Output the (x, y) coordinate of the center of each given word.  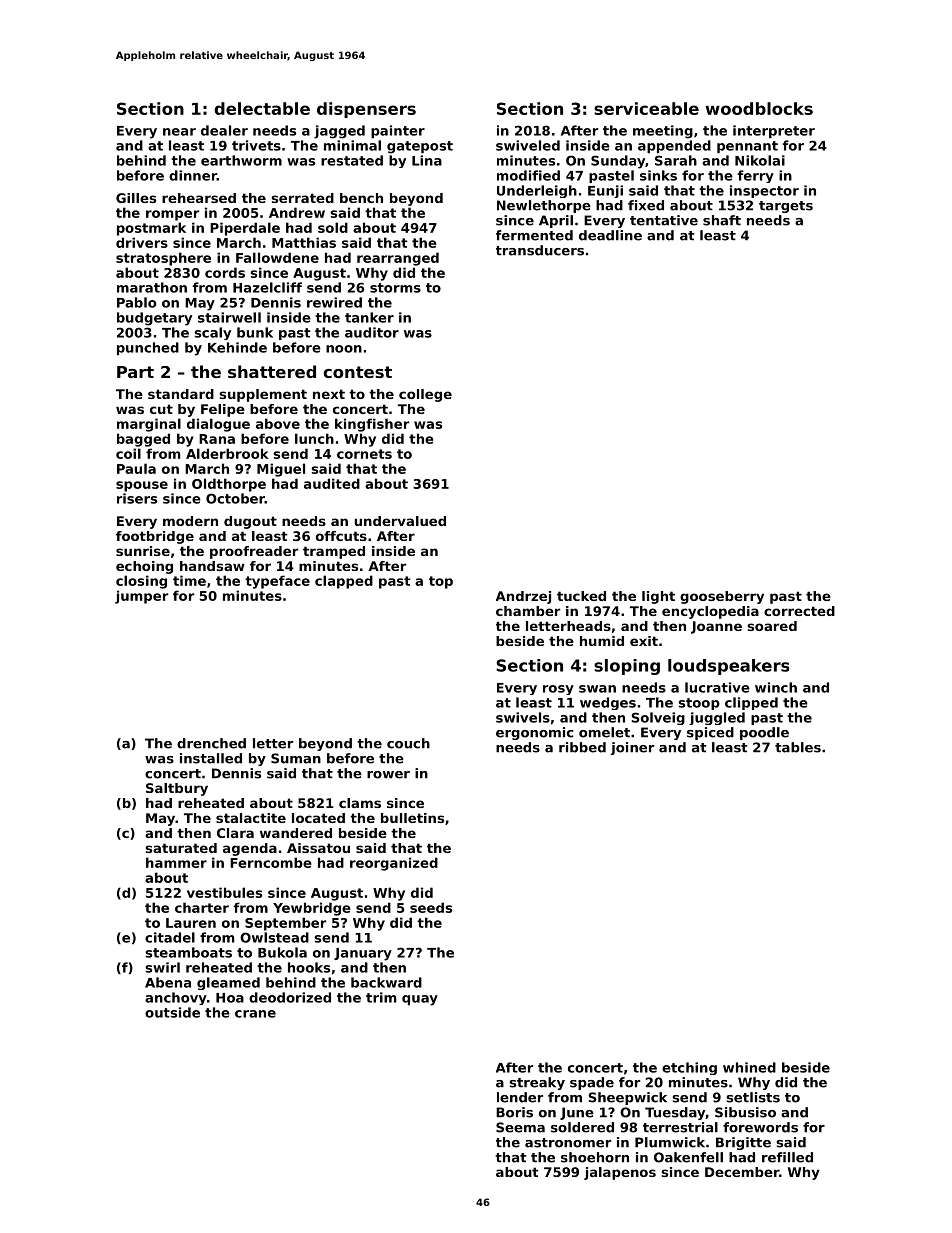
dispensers (366, 110)
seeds (431, 907)
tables (798, 747)
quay (420, 1000)
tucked (581, 596)
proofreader (254, 552)
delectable (262, 108)
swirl (162, 967)
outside (172, 1012)
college (425, 395)
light (658, 597)
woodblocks (759, 108)
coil (128, 453)
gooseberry (722, 597)
